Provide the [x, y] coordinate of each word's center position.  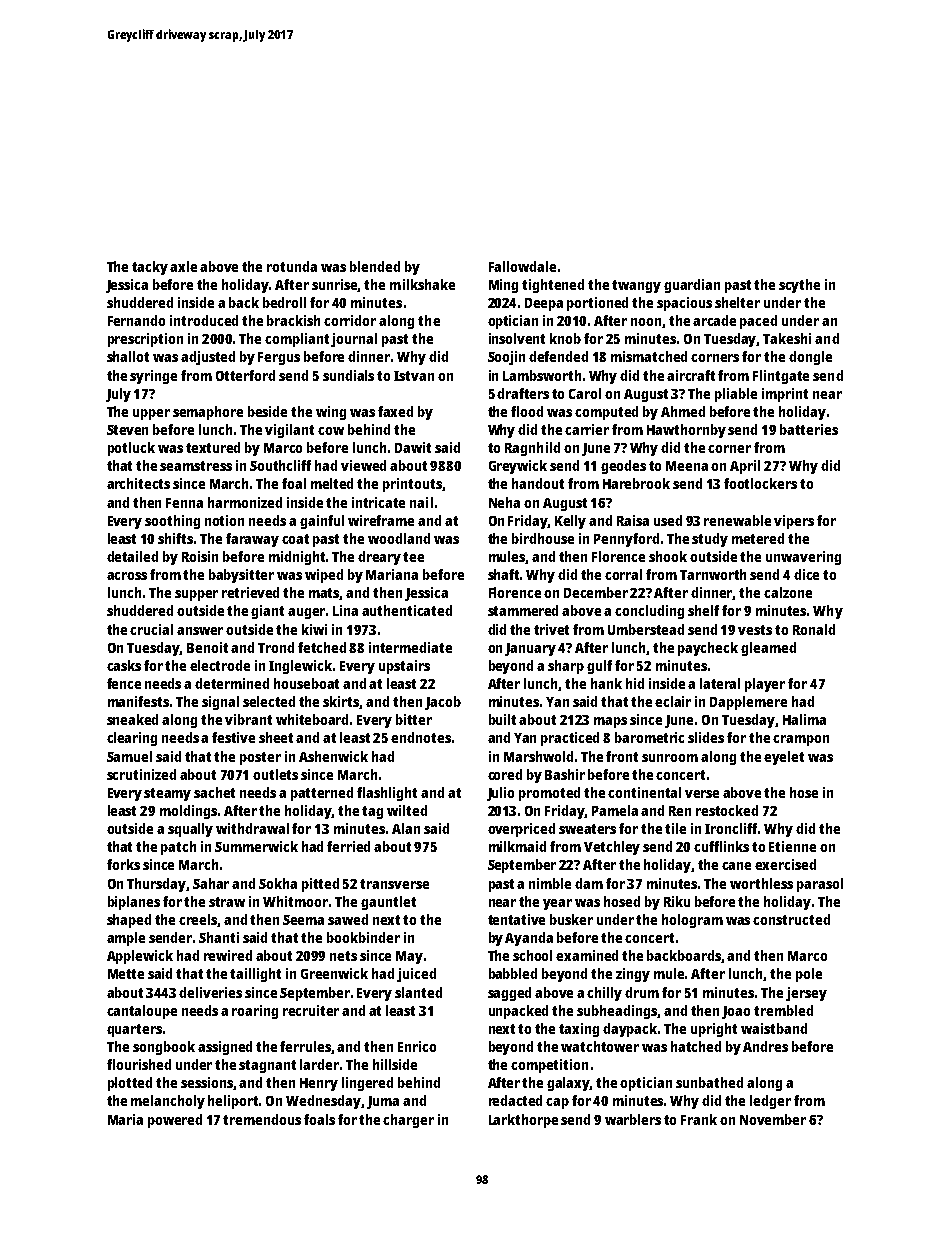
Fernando [136, 320]
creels [198, 920]
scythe [799, 286]
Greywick [518, 467]
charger [408, 1121]
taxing [579, 1030]
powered [175, 1121]
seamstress [196, 466]
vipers [794, 522]
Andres [765, 1046]
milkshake [422, 284]
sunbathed [709, 1082]
